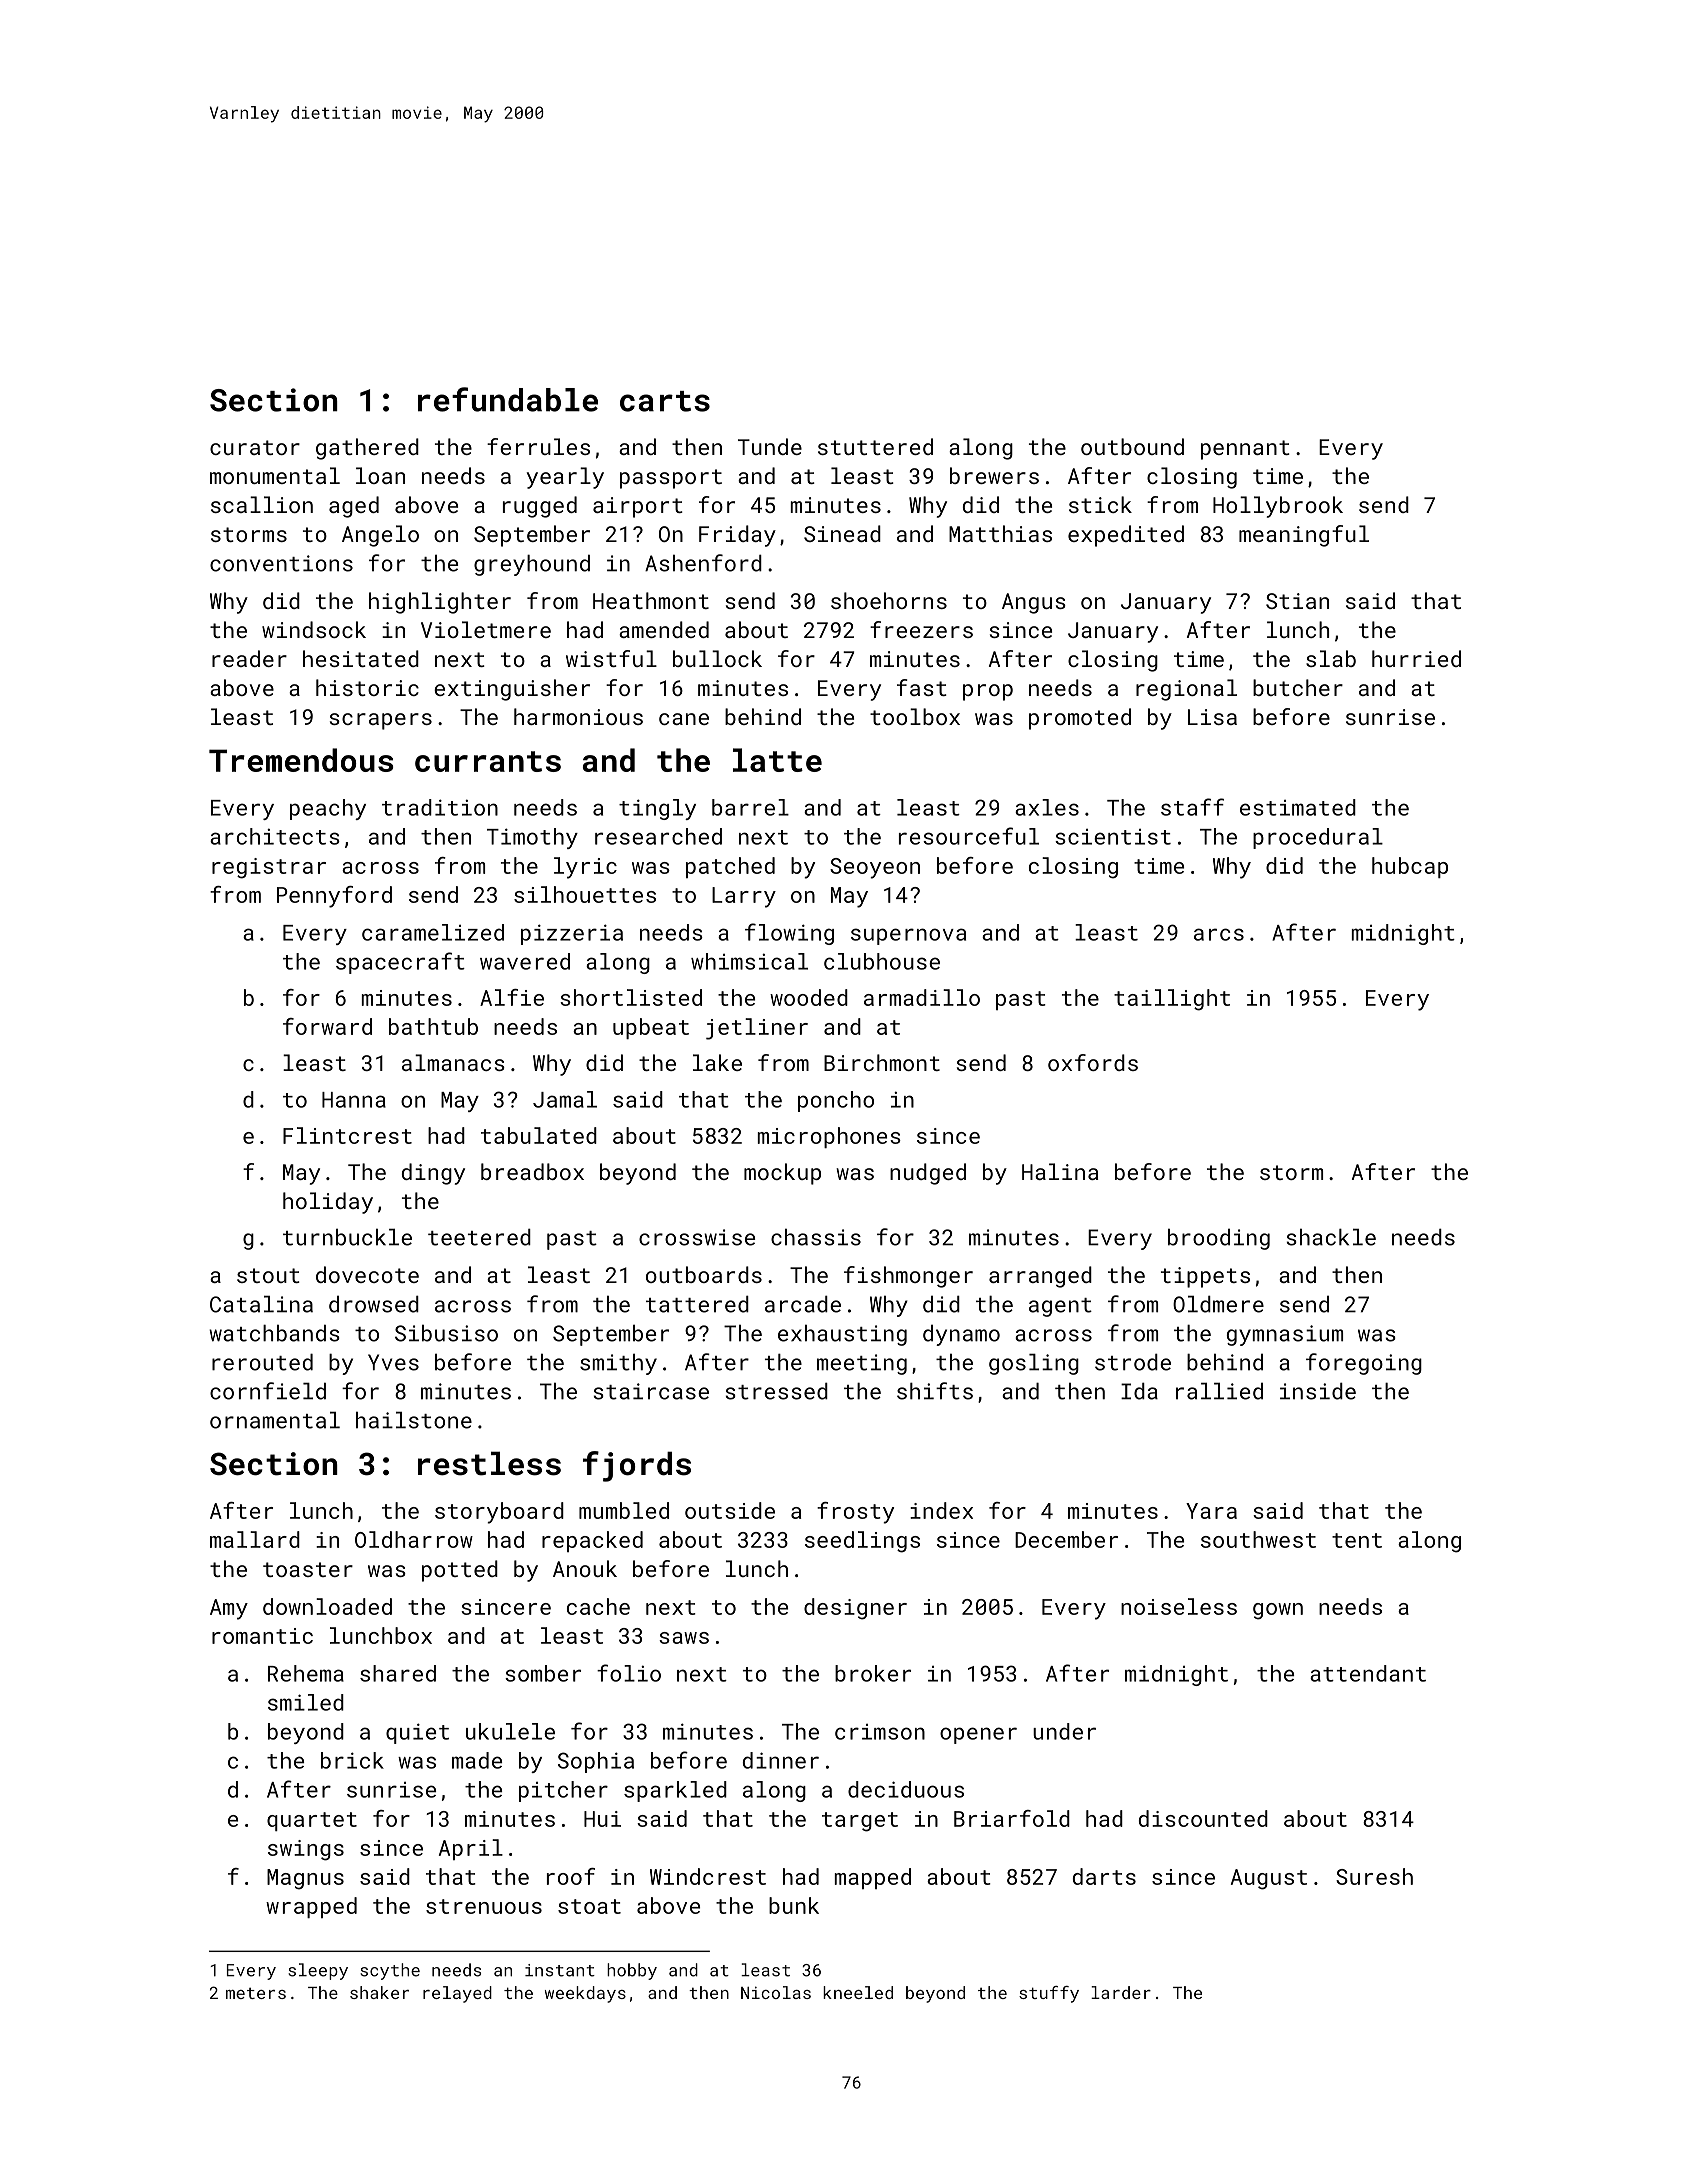 This image has width=1683, height=2178. I want to click on kneeled, so click(858, 1992).
